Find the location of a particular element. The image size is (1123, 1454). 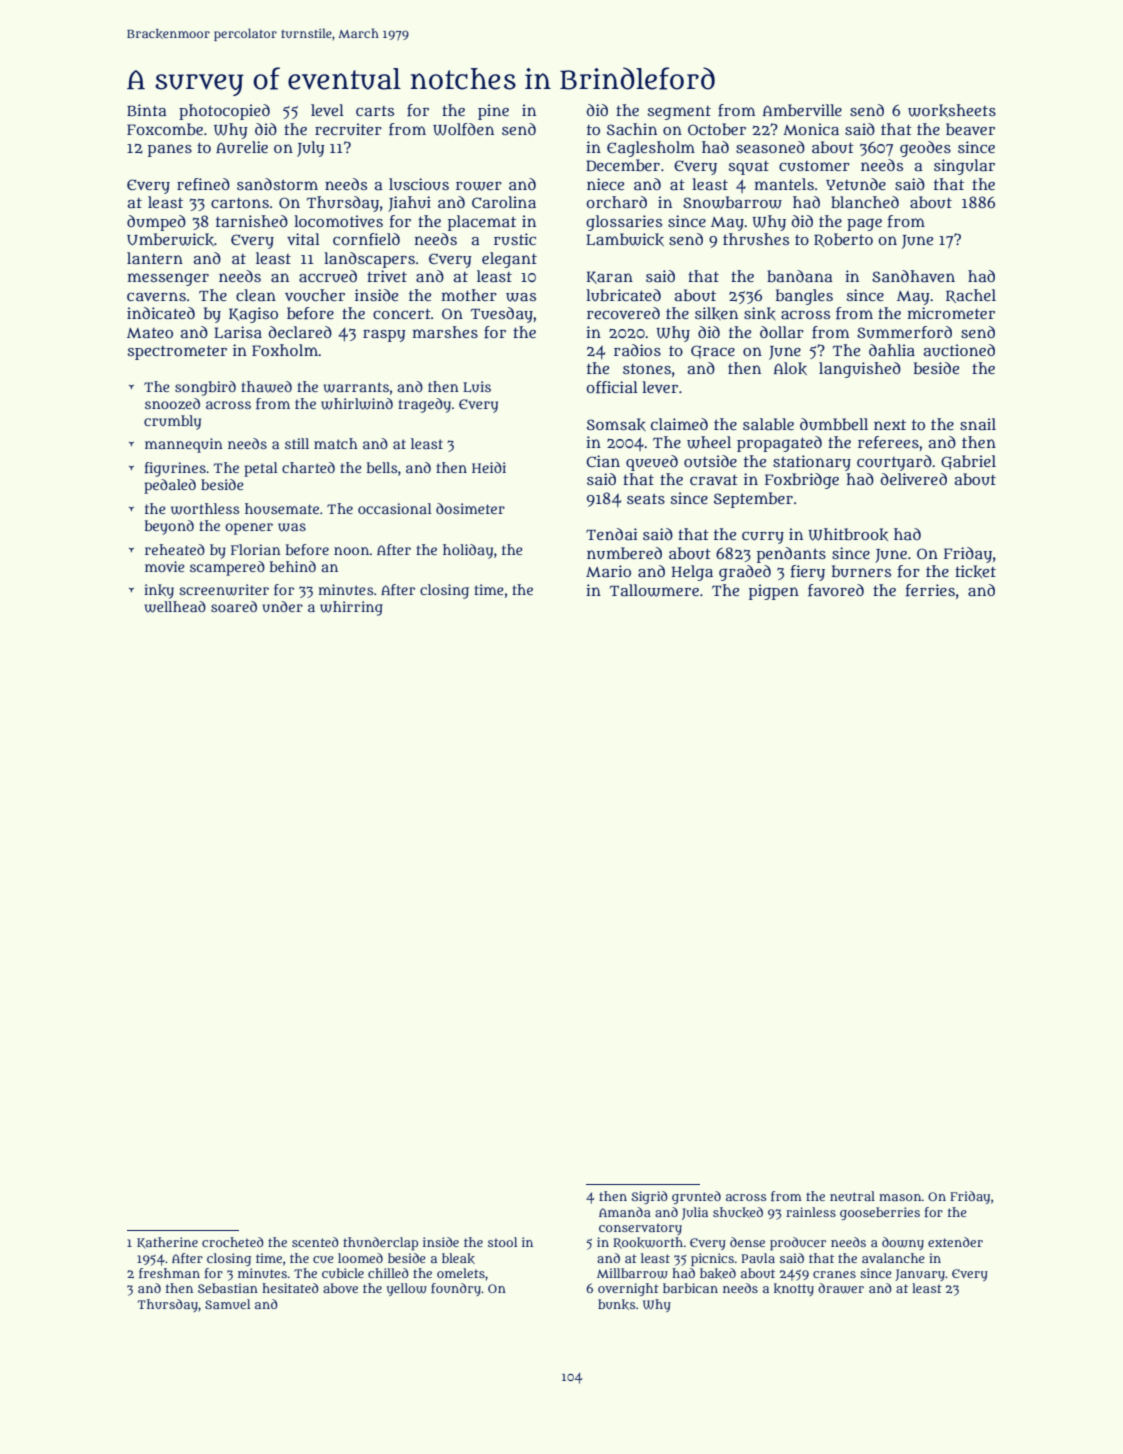

soared is located at coordinates (234, 606).
